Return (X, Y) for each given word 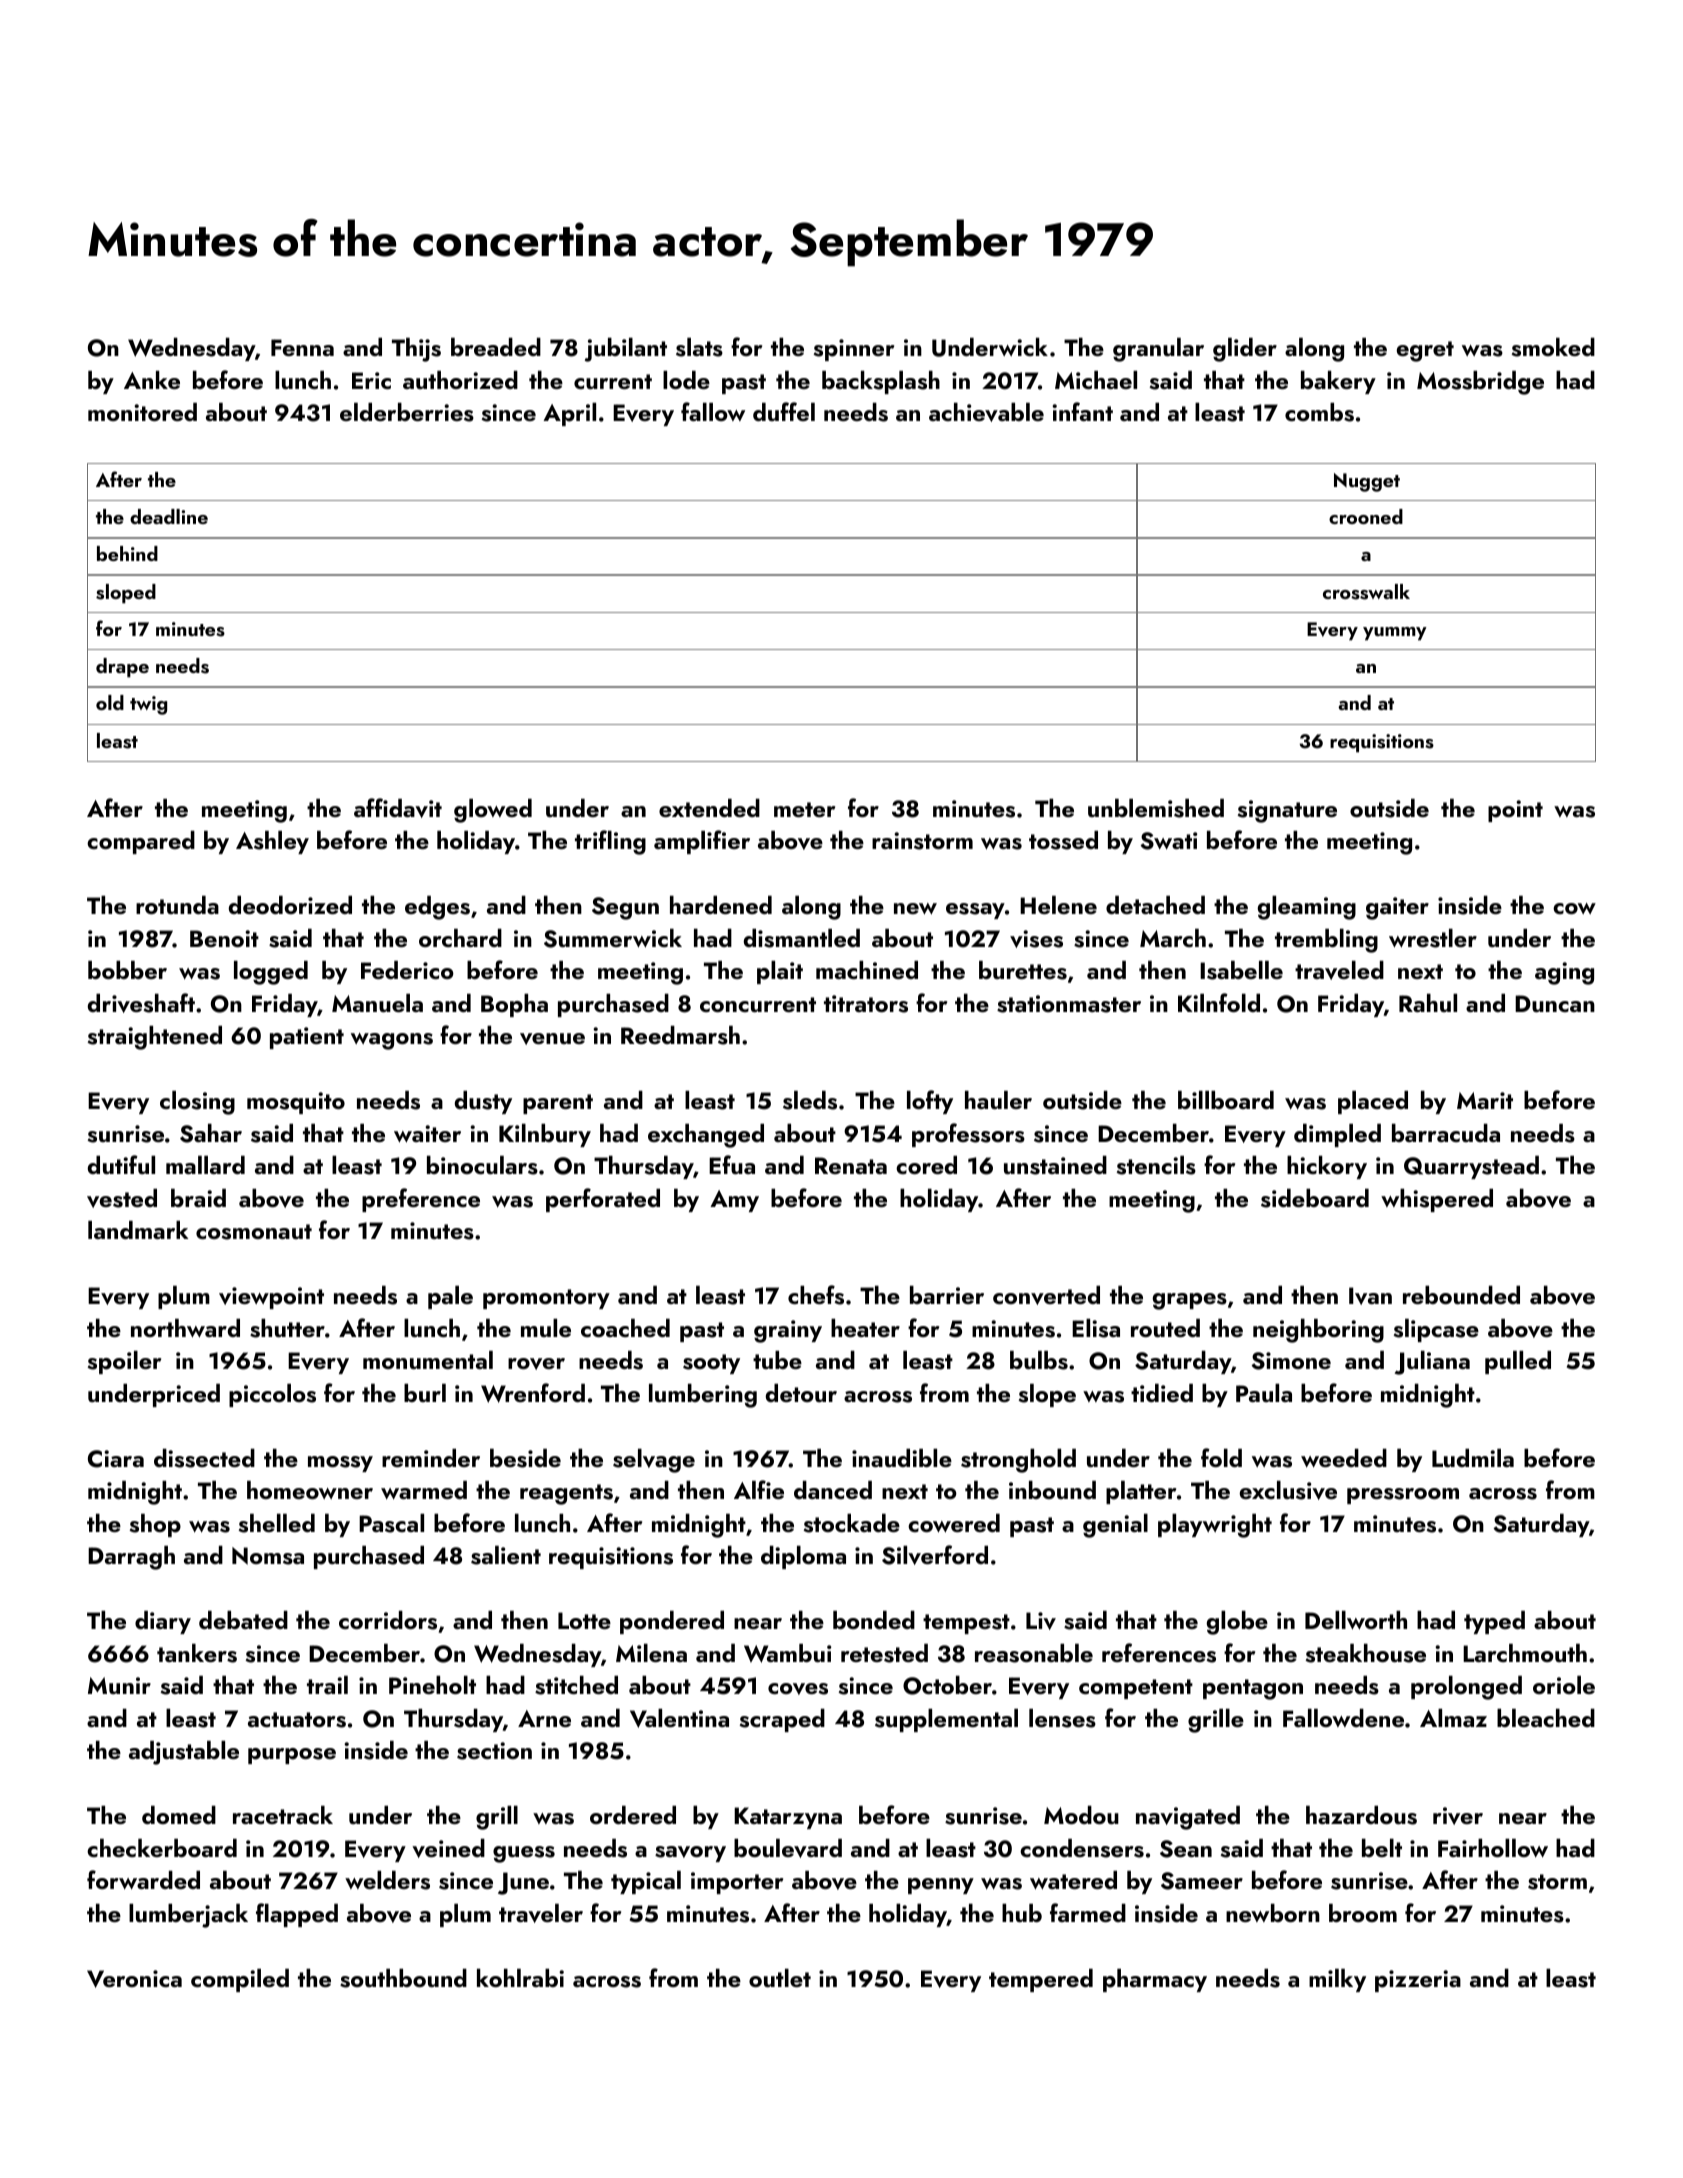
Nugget (1367, 482)
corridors (388, 1620)
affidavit (398, 808)
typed (1494, 1622)
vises (1036, 939)
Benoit (224, 938)
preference (421, 1200)
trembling (1326, 941)
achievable (986, 412)
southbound (403, 1978)
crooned (1366, 516)
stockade (852, 1523)
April (569, 414)
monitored (142, 412)
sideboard (1315, 1198)
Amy (734, 1201)
